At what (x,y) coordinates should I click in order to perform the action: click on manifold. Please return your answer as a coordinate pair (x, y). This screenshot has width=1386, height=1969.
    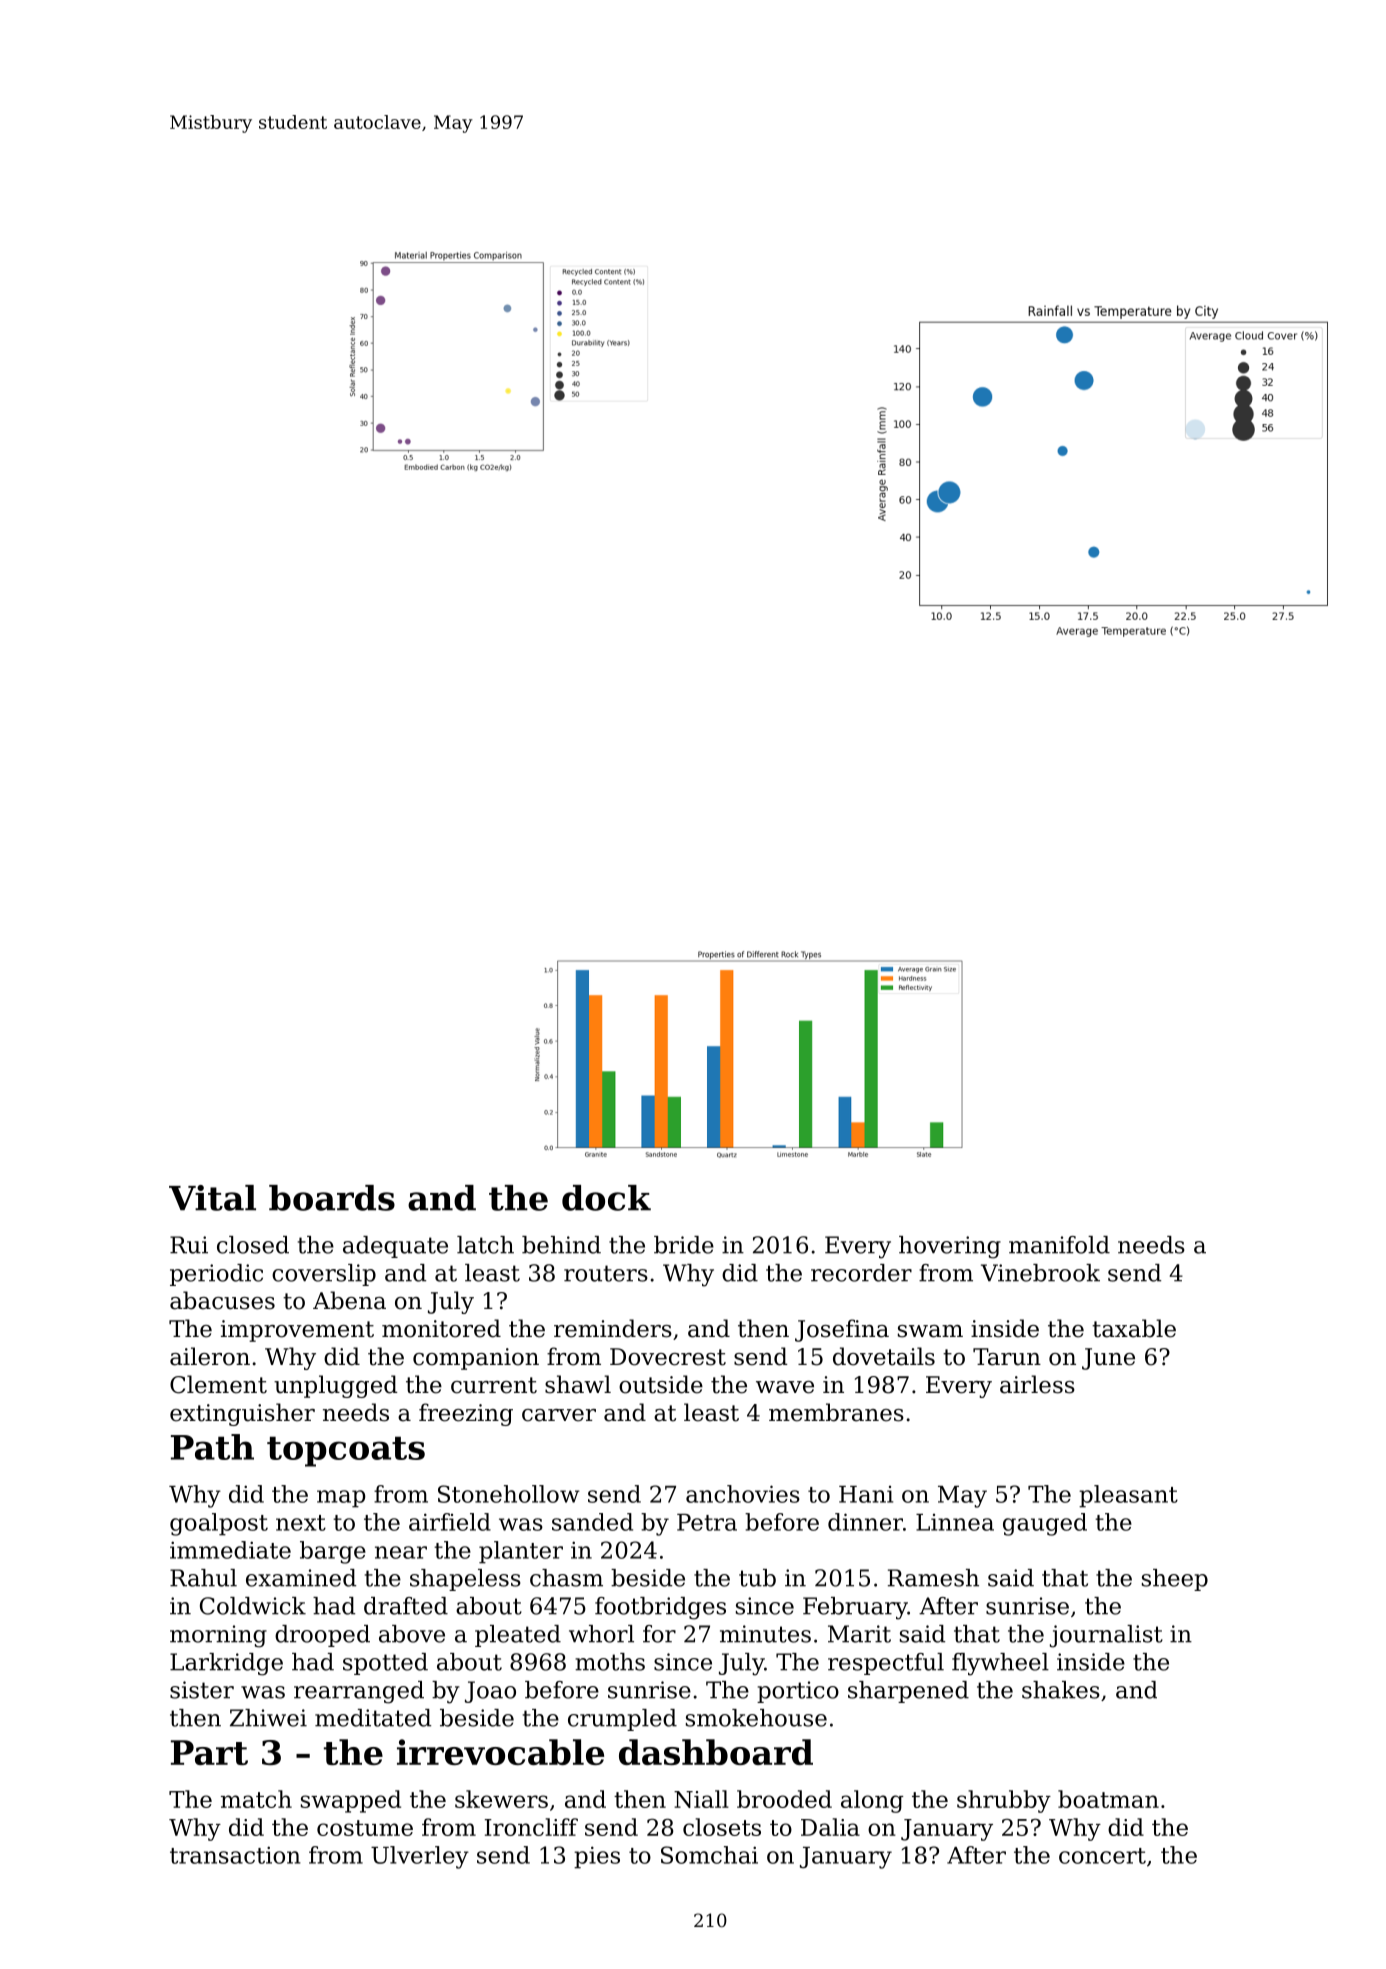
    Looking at the image, I should click on (1059, 1245).
